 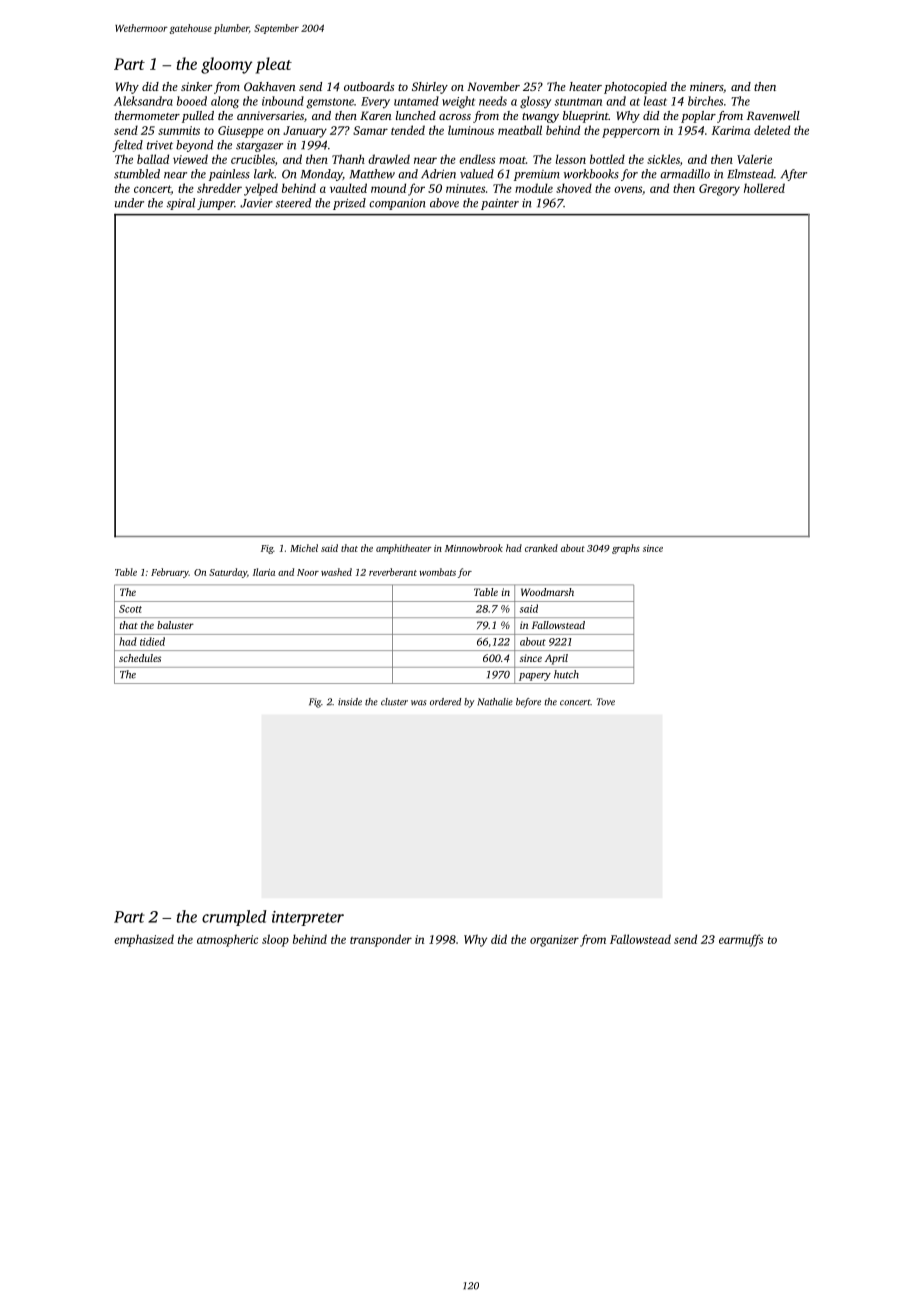 What do you see at coordinates (741, 940) in the screenshot?
I see `earmuffs` at bounding box center [741, 940].
